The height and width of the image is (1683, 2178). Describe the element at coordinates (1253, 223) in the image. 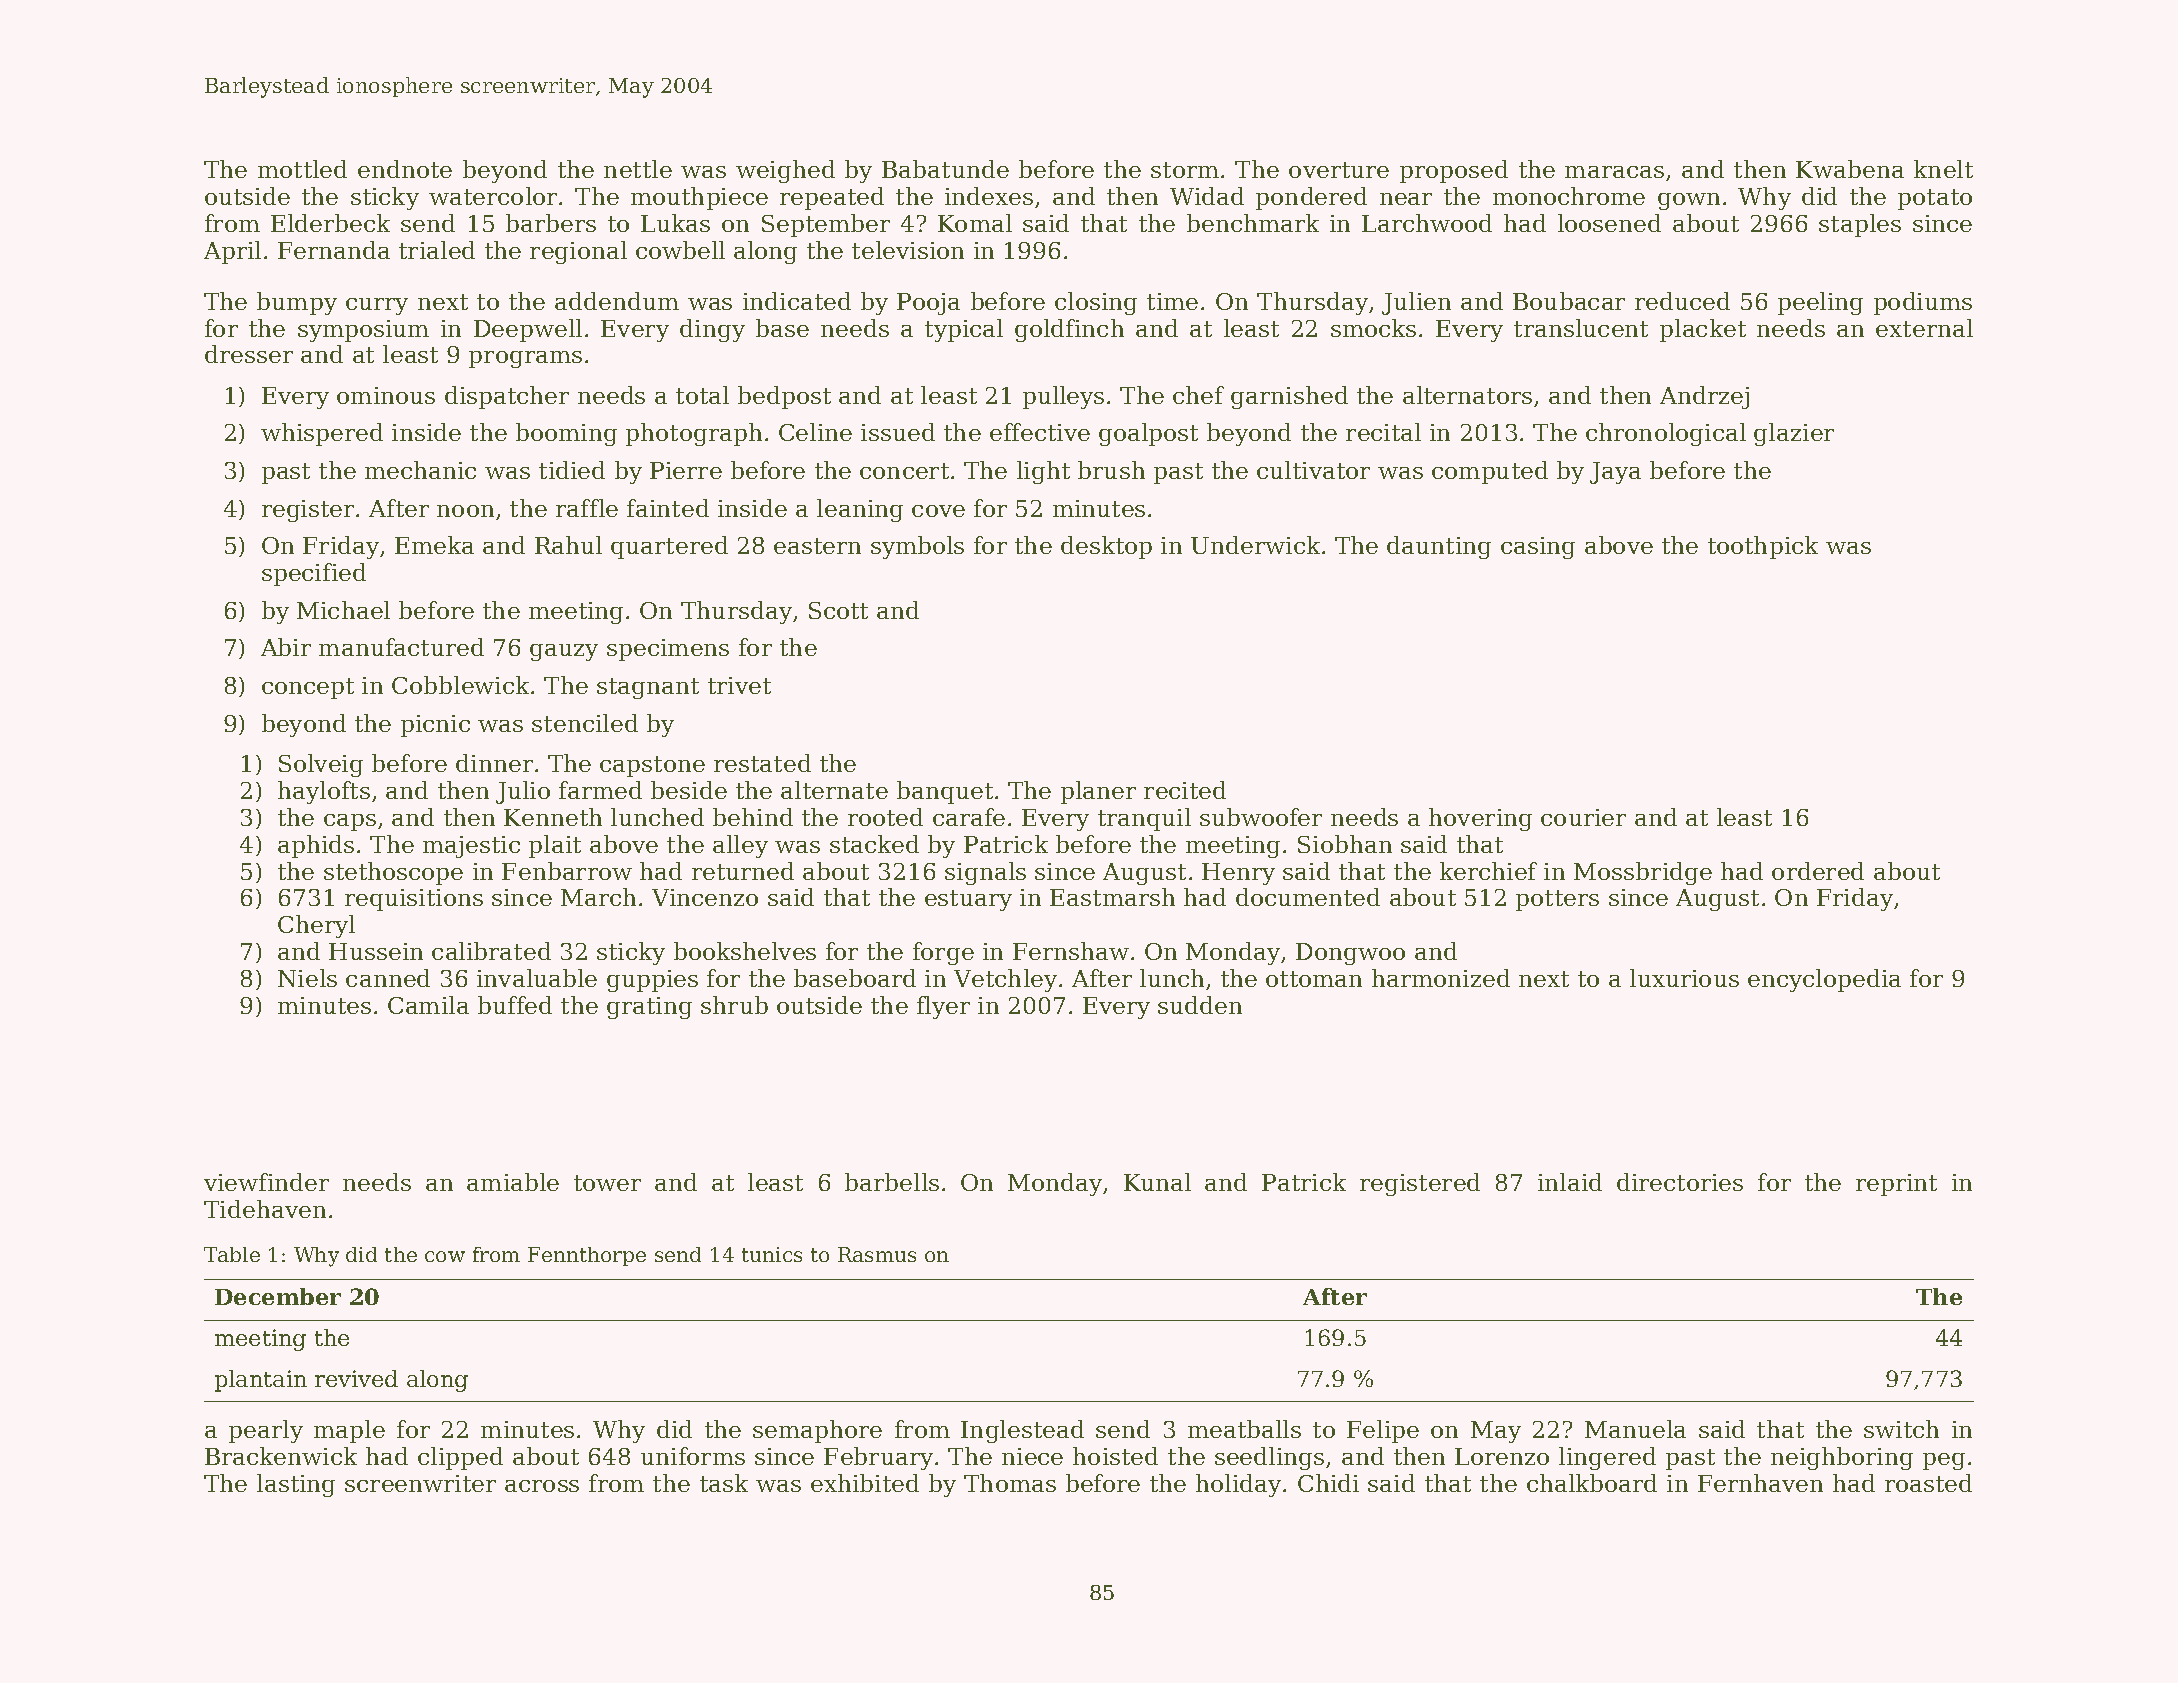

I see `benchmark` at that location.
